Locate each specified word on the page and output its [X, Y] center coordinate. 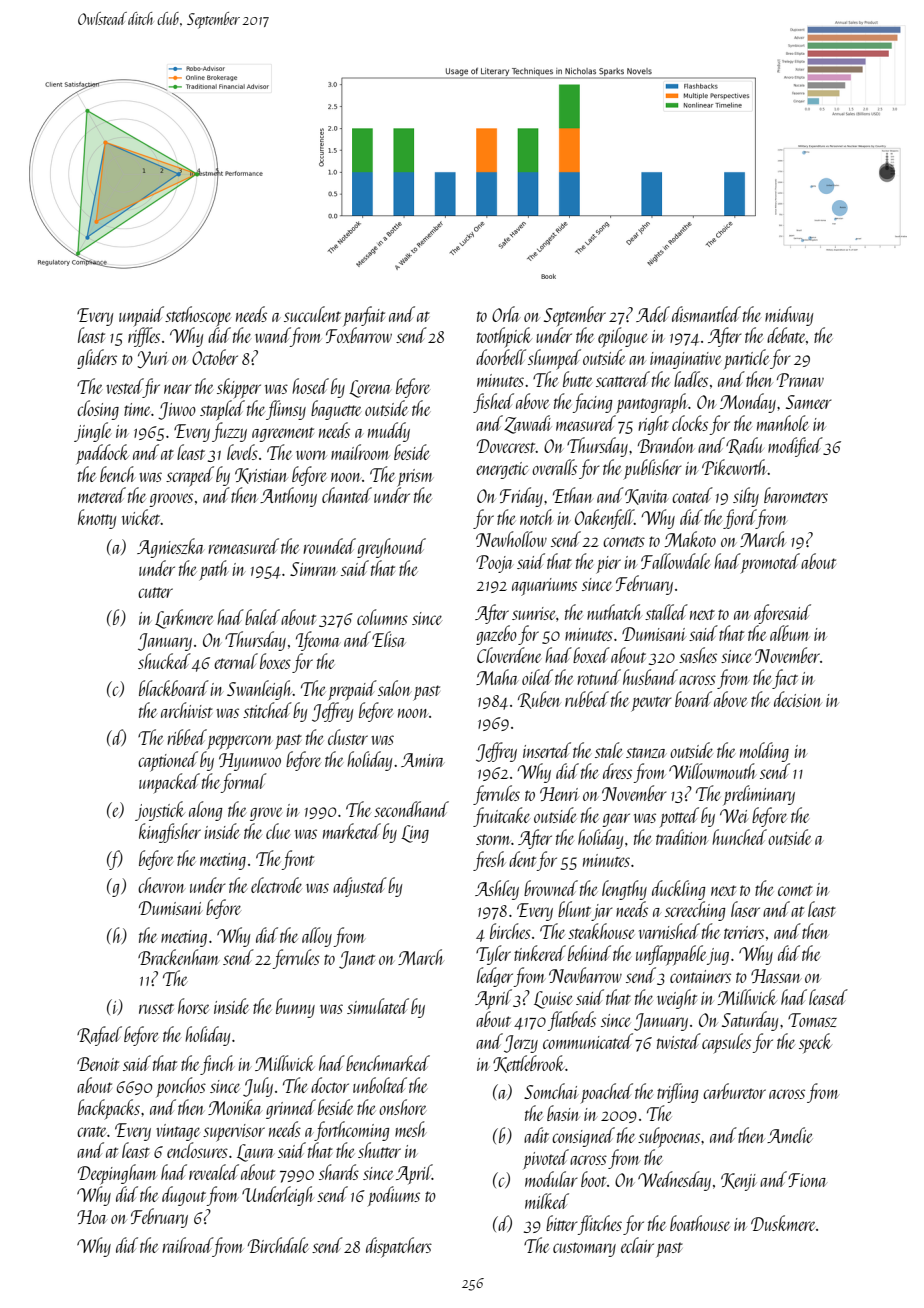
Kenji [738, 1182]
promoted [770, 563]
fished [493, 403]
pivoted [546, 1159]
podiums [393, 1196]
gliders [97, 359]
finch [217, 1065]
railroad [187, 1245]
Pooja [495, 564]
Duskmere [783, 1223]
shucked [164, 661]
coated [692, 495]
